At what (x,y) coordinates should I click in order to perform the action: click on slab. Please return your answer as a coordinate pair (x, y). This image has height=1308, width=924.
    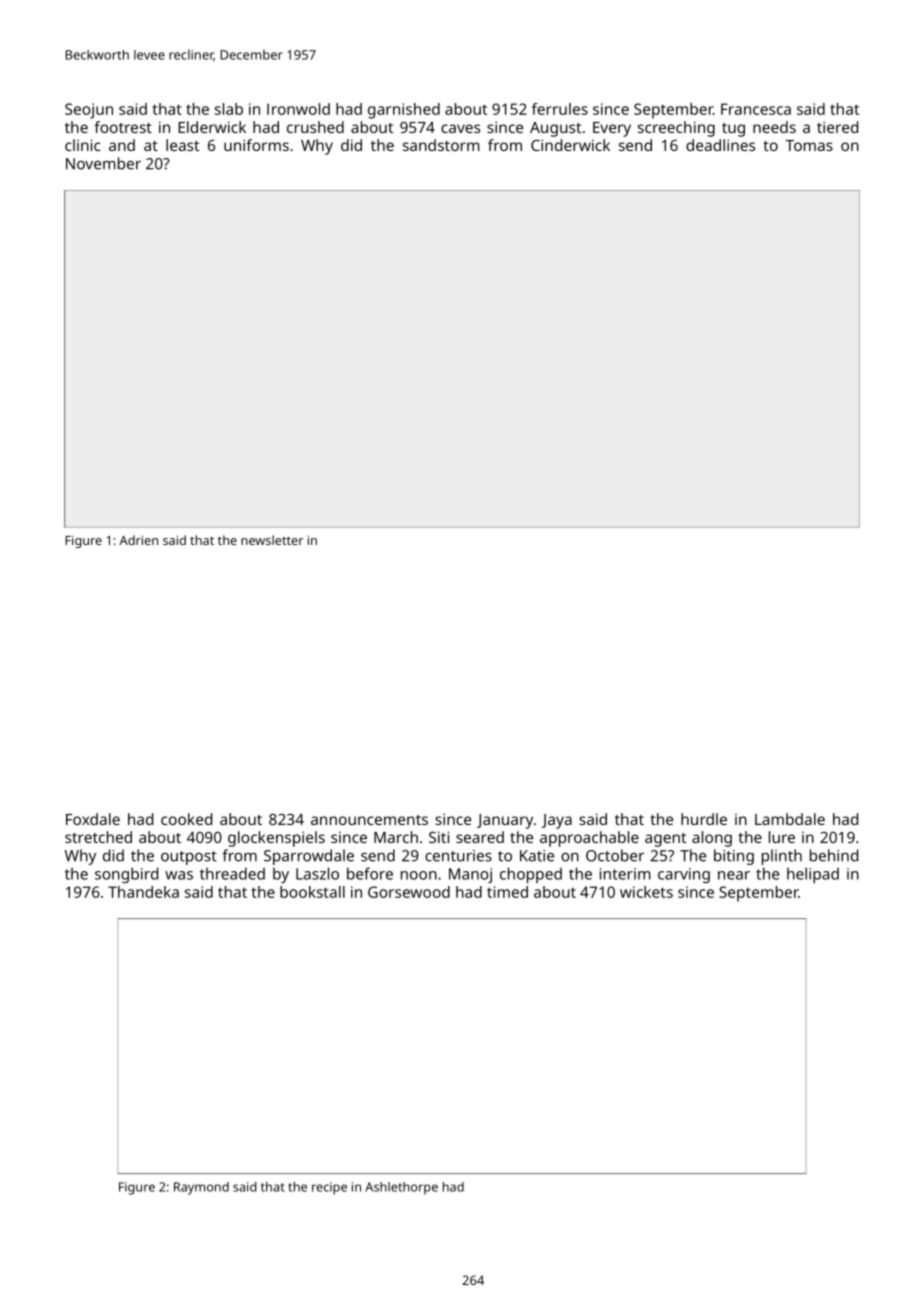
    Looking at the image, I should click on (229, 109).
